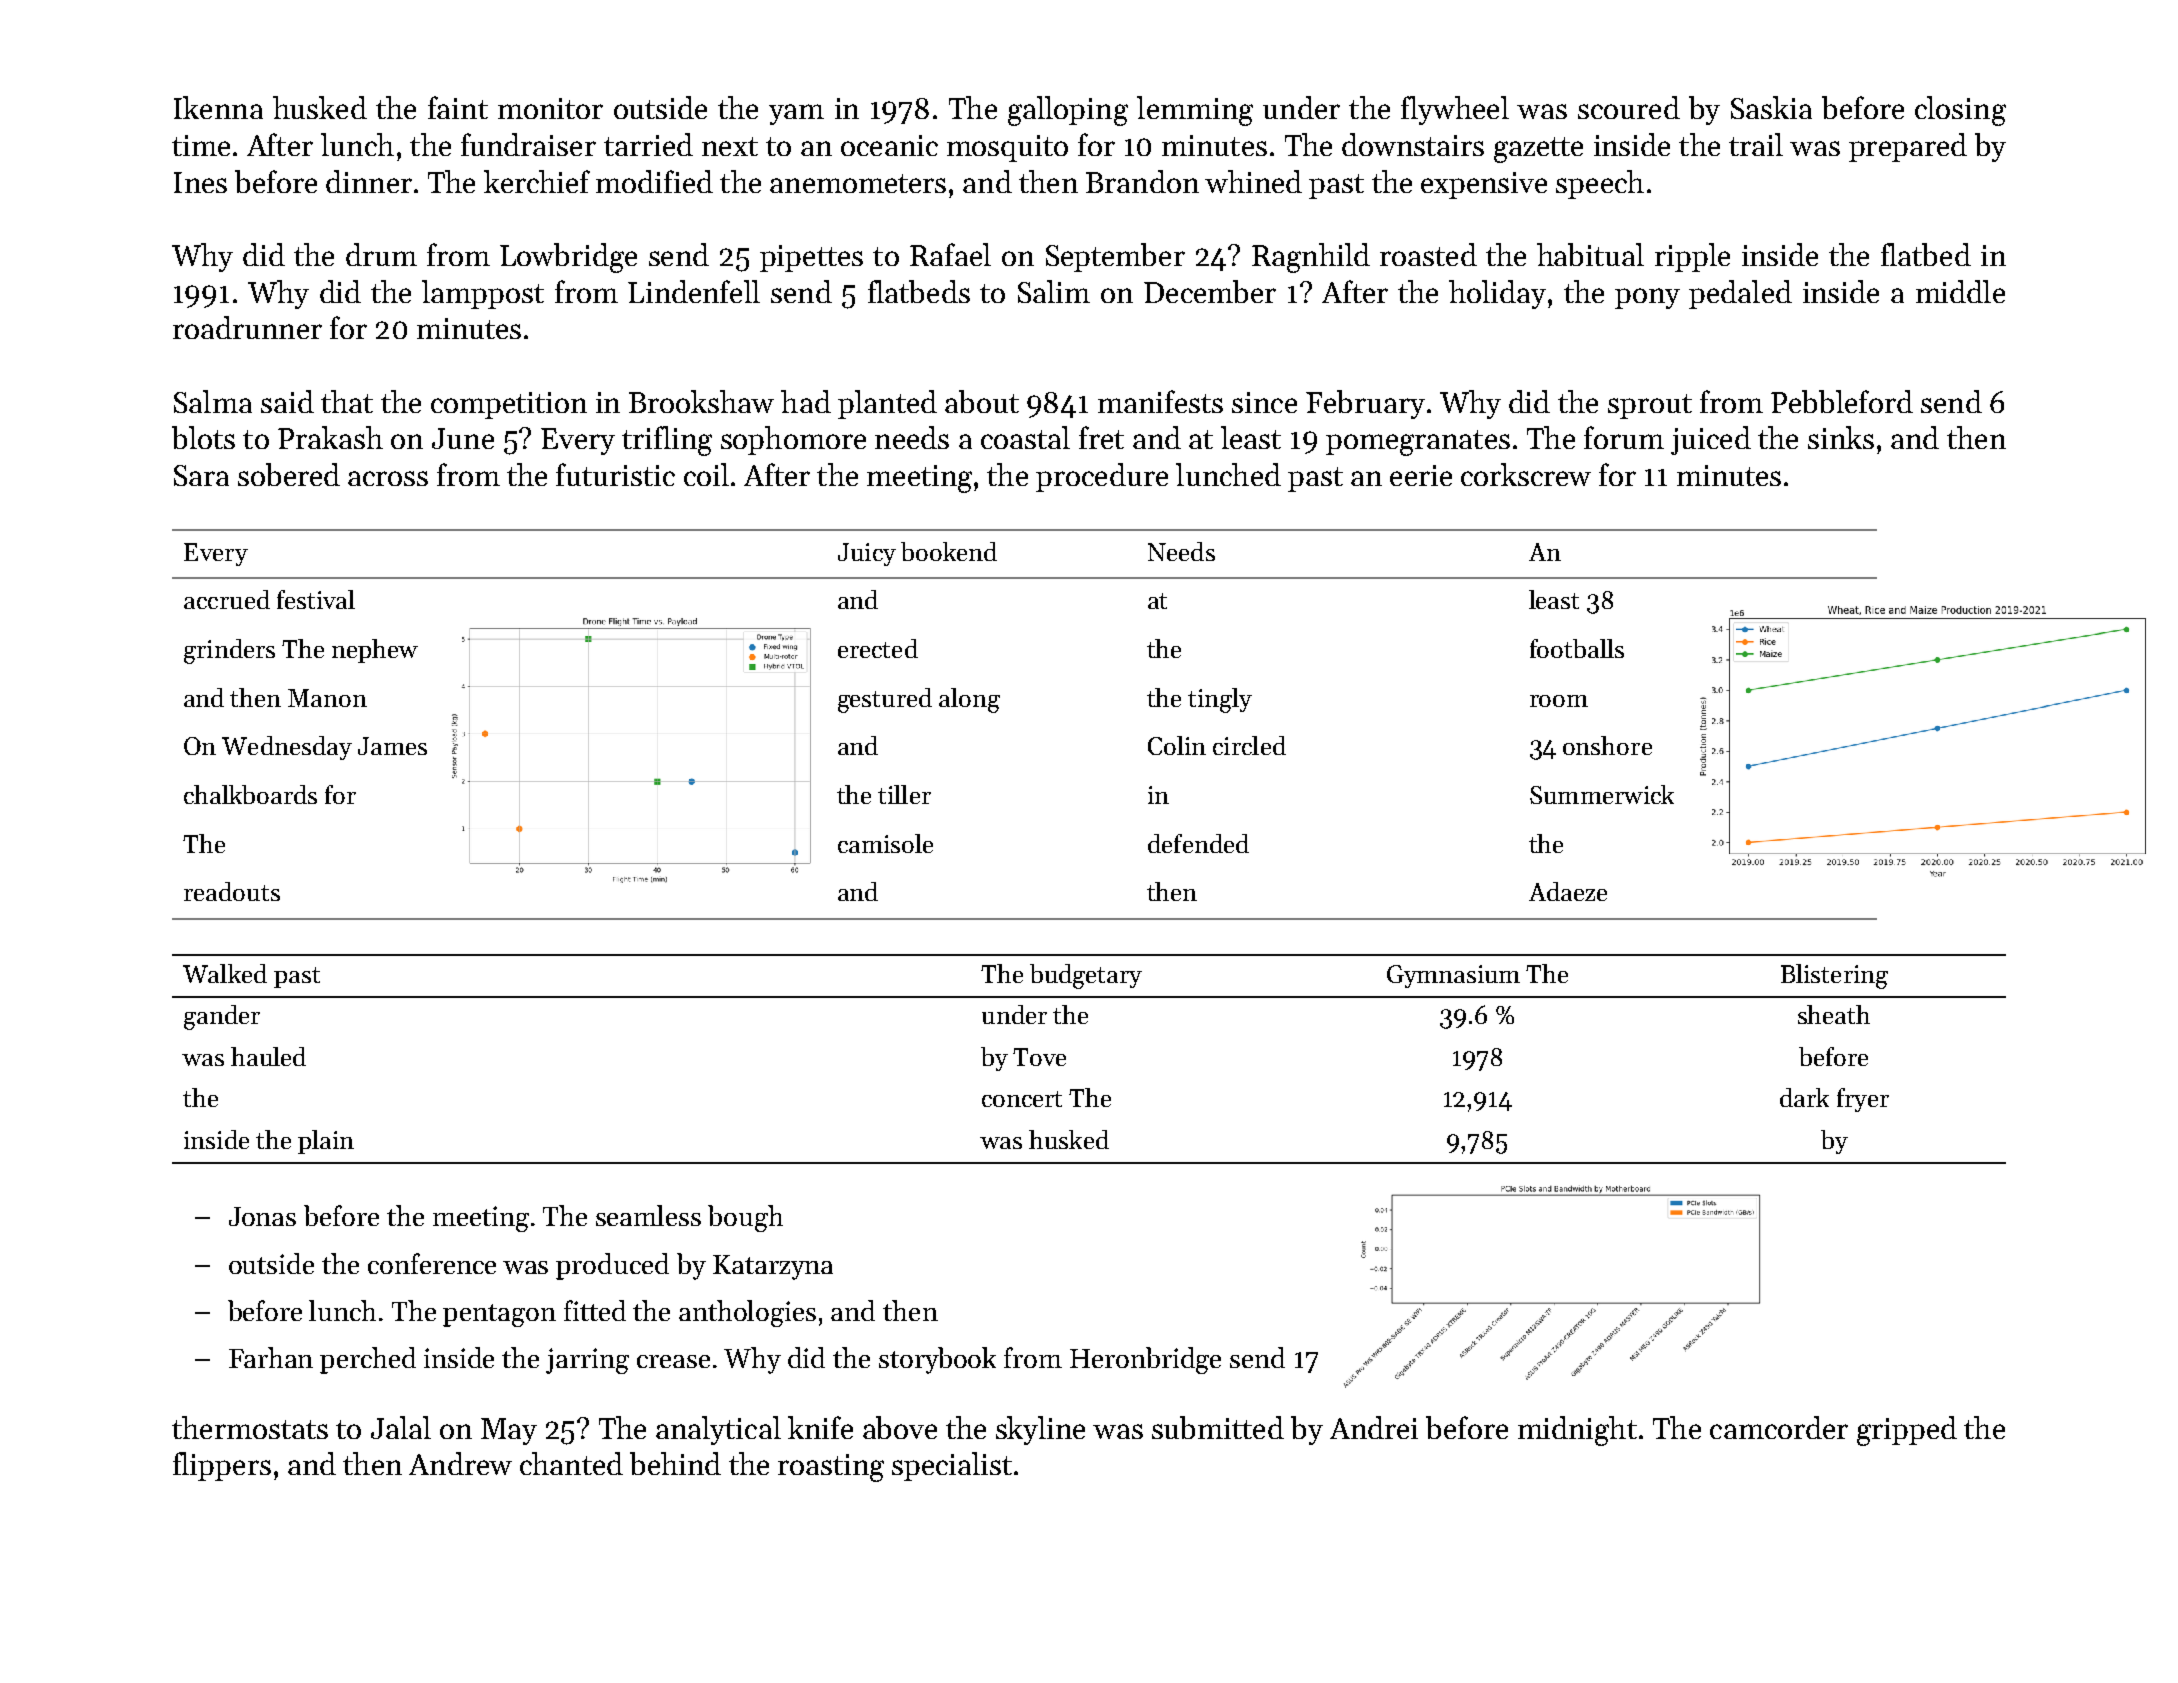 Image resolution: width=2178 pixels, height=1683 pixels. Describe the element at coordinates (1607, 745) in the screenshot. I see `onshore` at that location.
